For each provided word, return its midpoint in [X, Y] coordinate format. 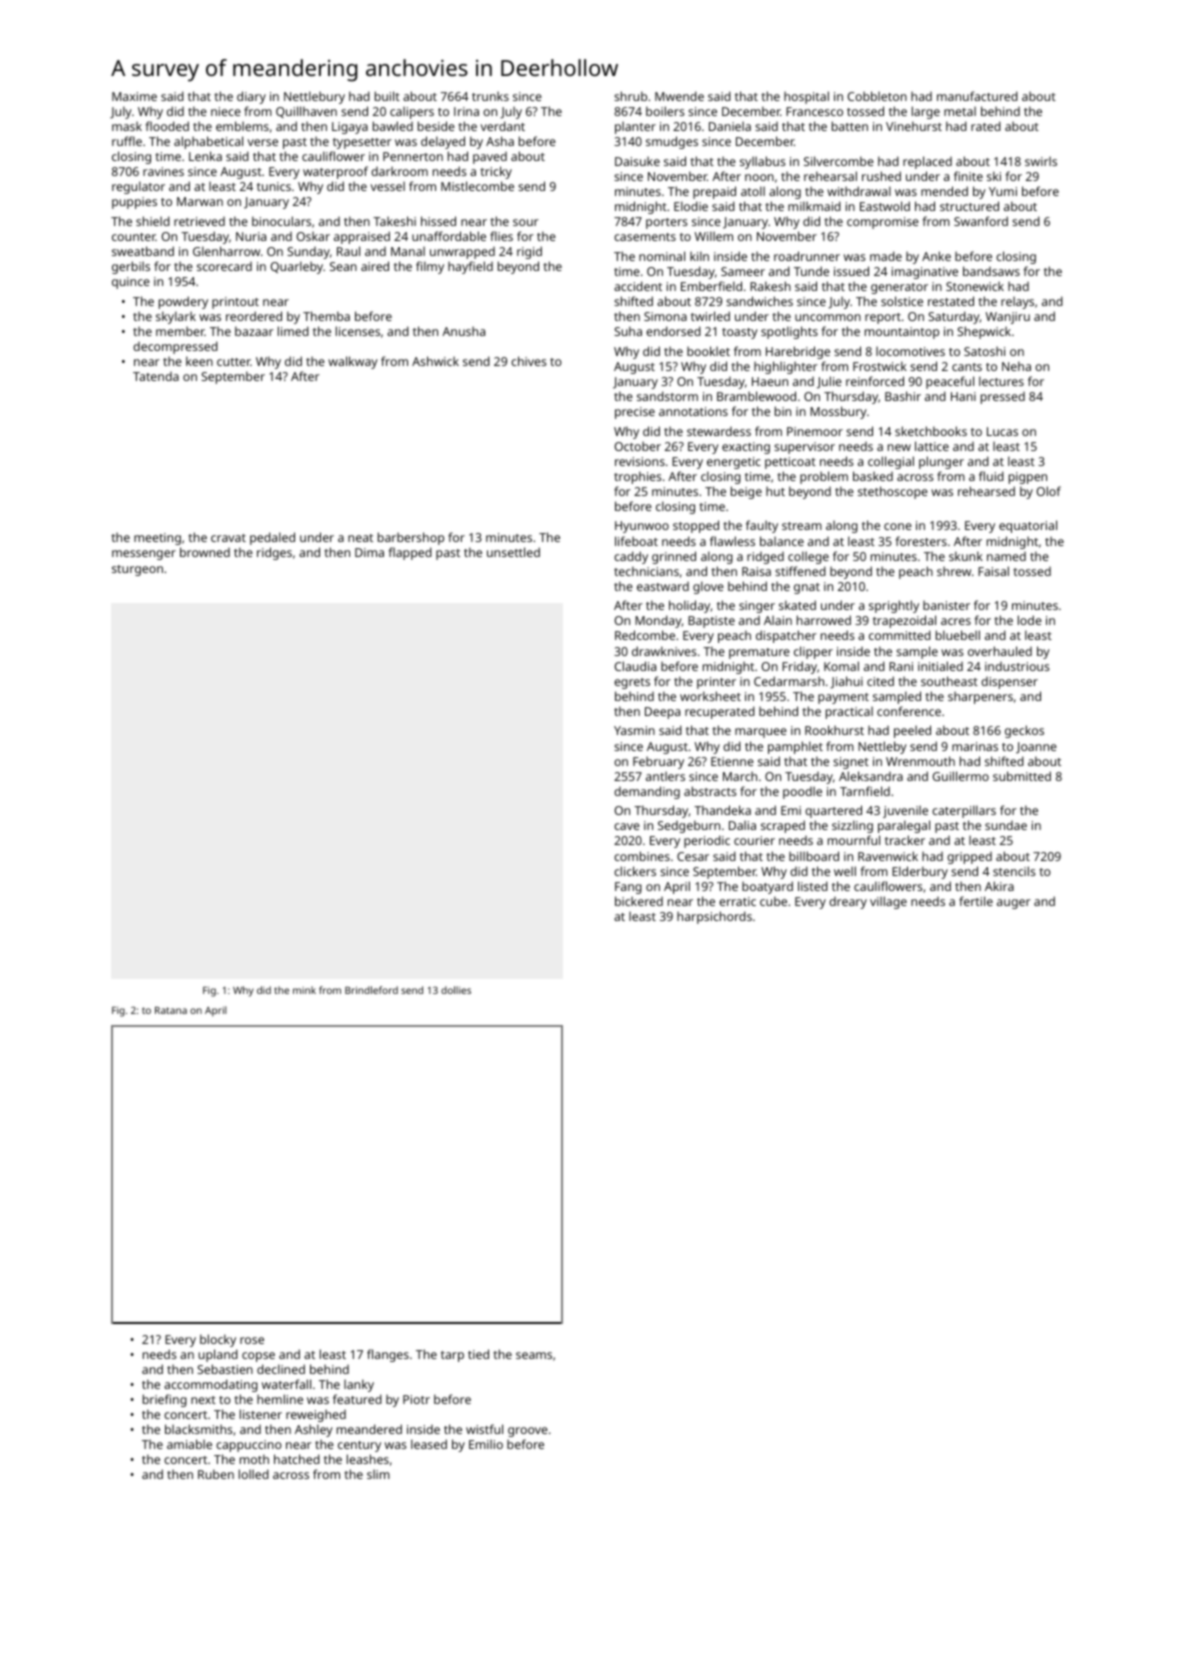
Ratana [171, 1010]
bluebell [958, 635]
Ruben [216, 1474]
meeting [157, 539]
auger [1014, 904]
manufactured [977, 96]
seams [534, 1355]
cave [627, 826]
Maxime [134, 96]
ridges [274, 553]
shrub [630, 96]
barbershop [411, 538]
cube [773, 901]
